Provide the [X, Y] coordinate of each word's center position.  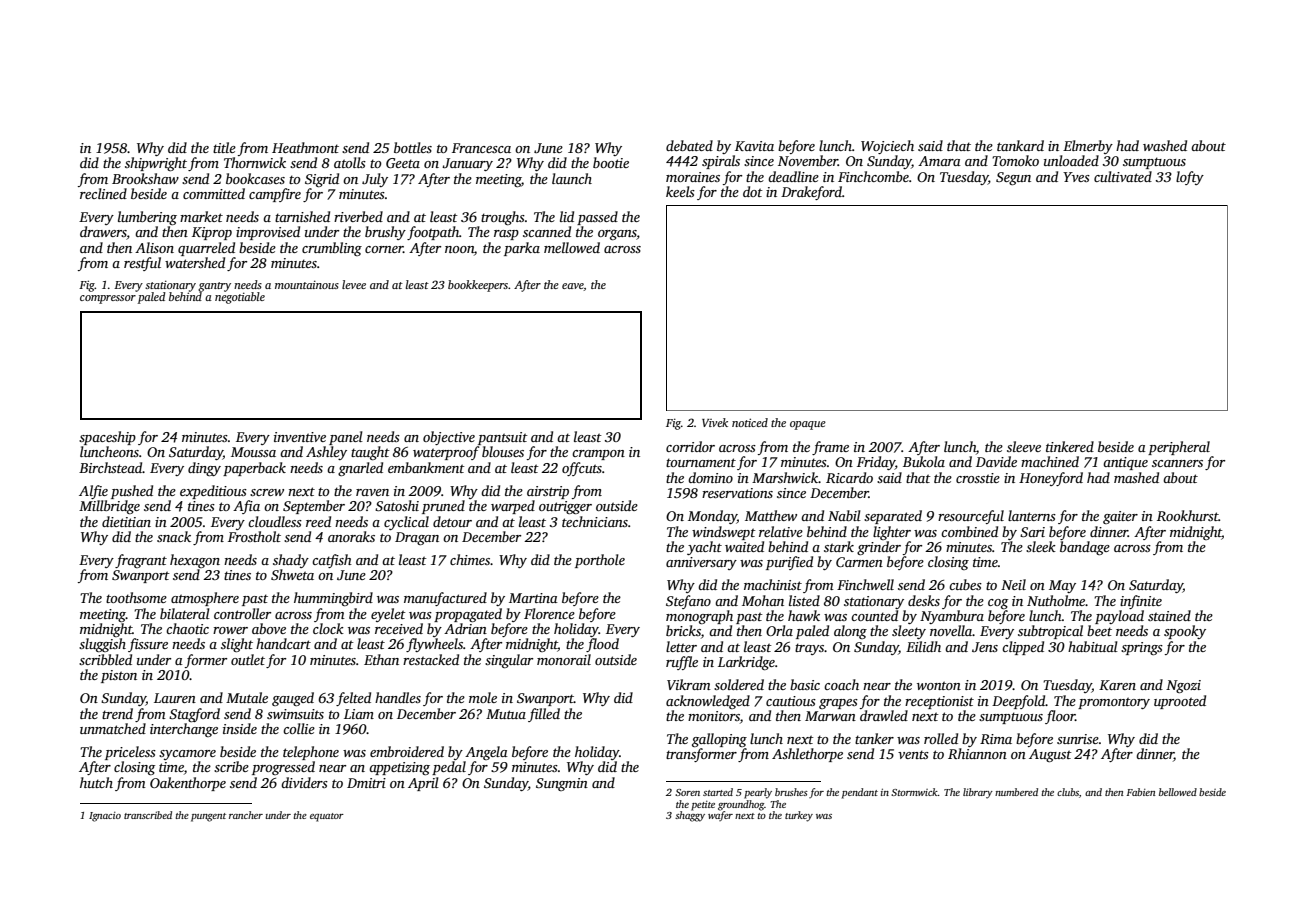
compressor [108, 299]
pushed [132, 492]
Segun [1013, 178]
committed [214, 193]
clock [328, 628]
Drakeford [811, 193]
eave [573, 287]
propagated [468, 615]
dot [753, 191]
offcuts [582, 469]
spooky [1185, 632]
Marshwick [785, 477]
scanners [1177, 463]
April [423, 784]
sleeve [1024, 446]
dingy [204, 469]
